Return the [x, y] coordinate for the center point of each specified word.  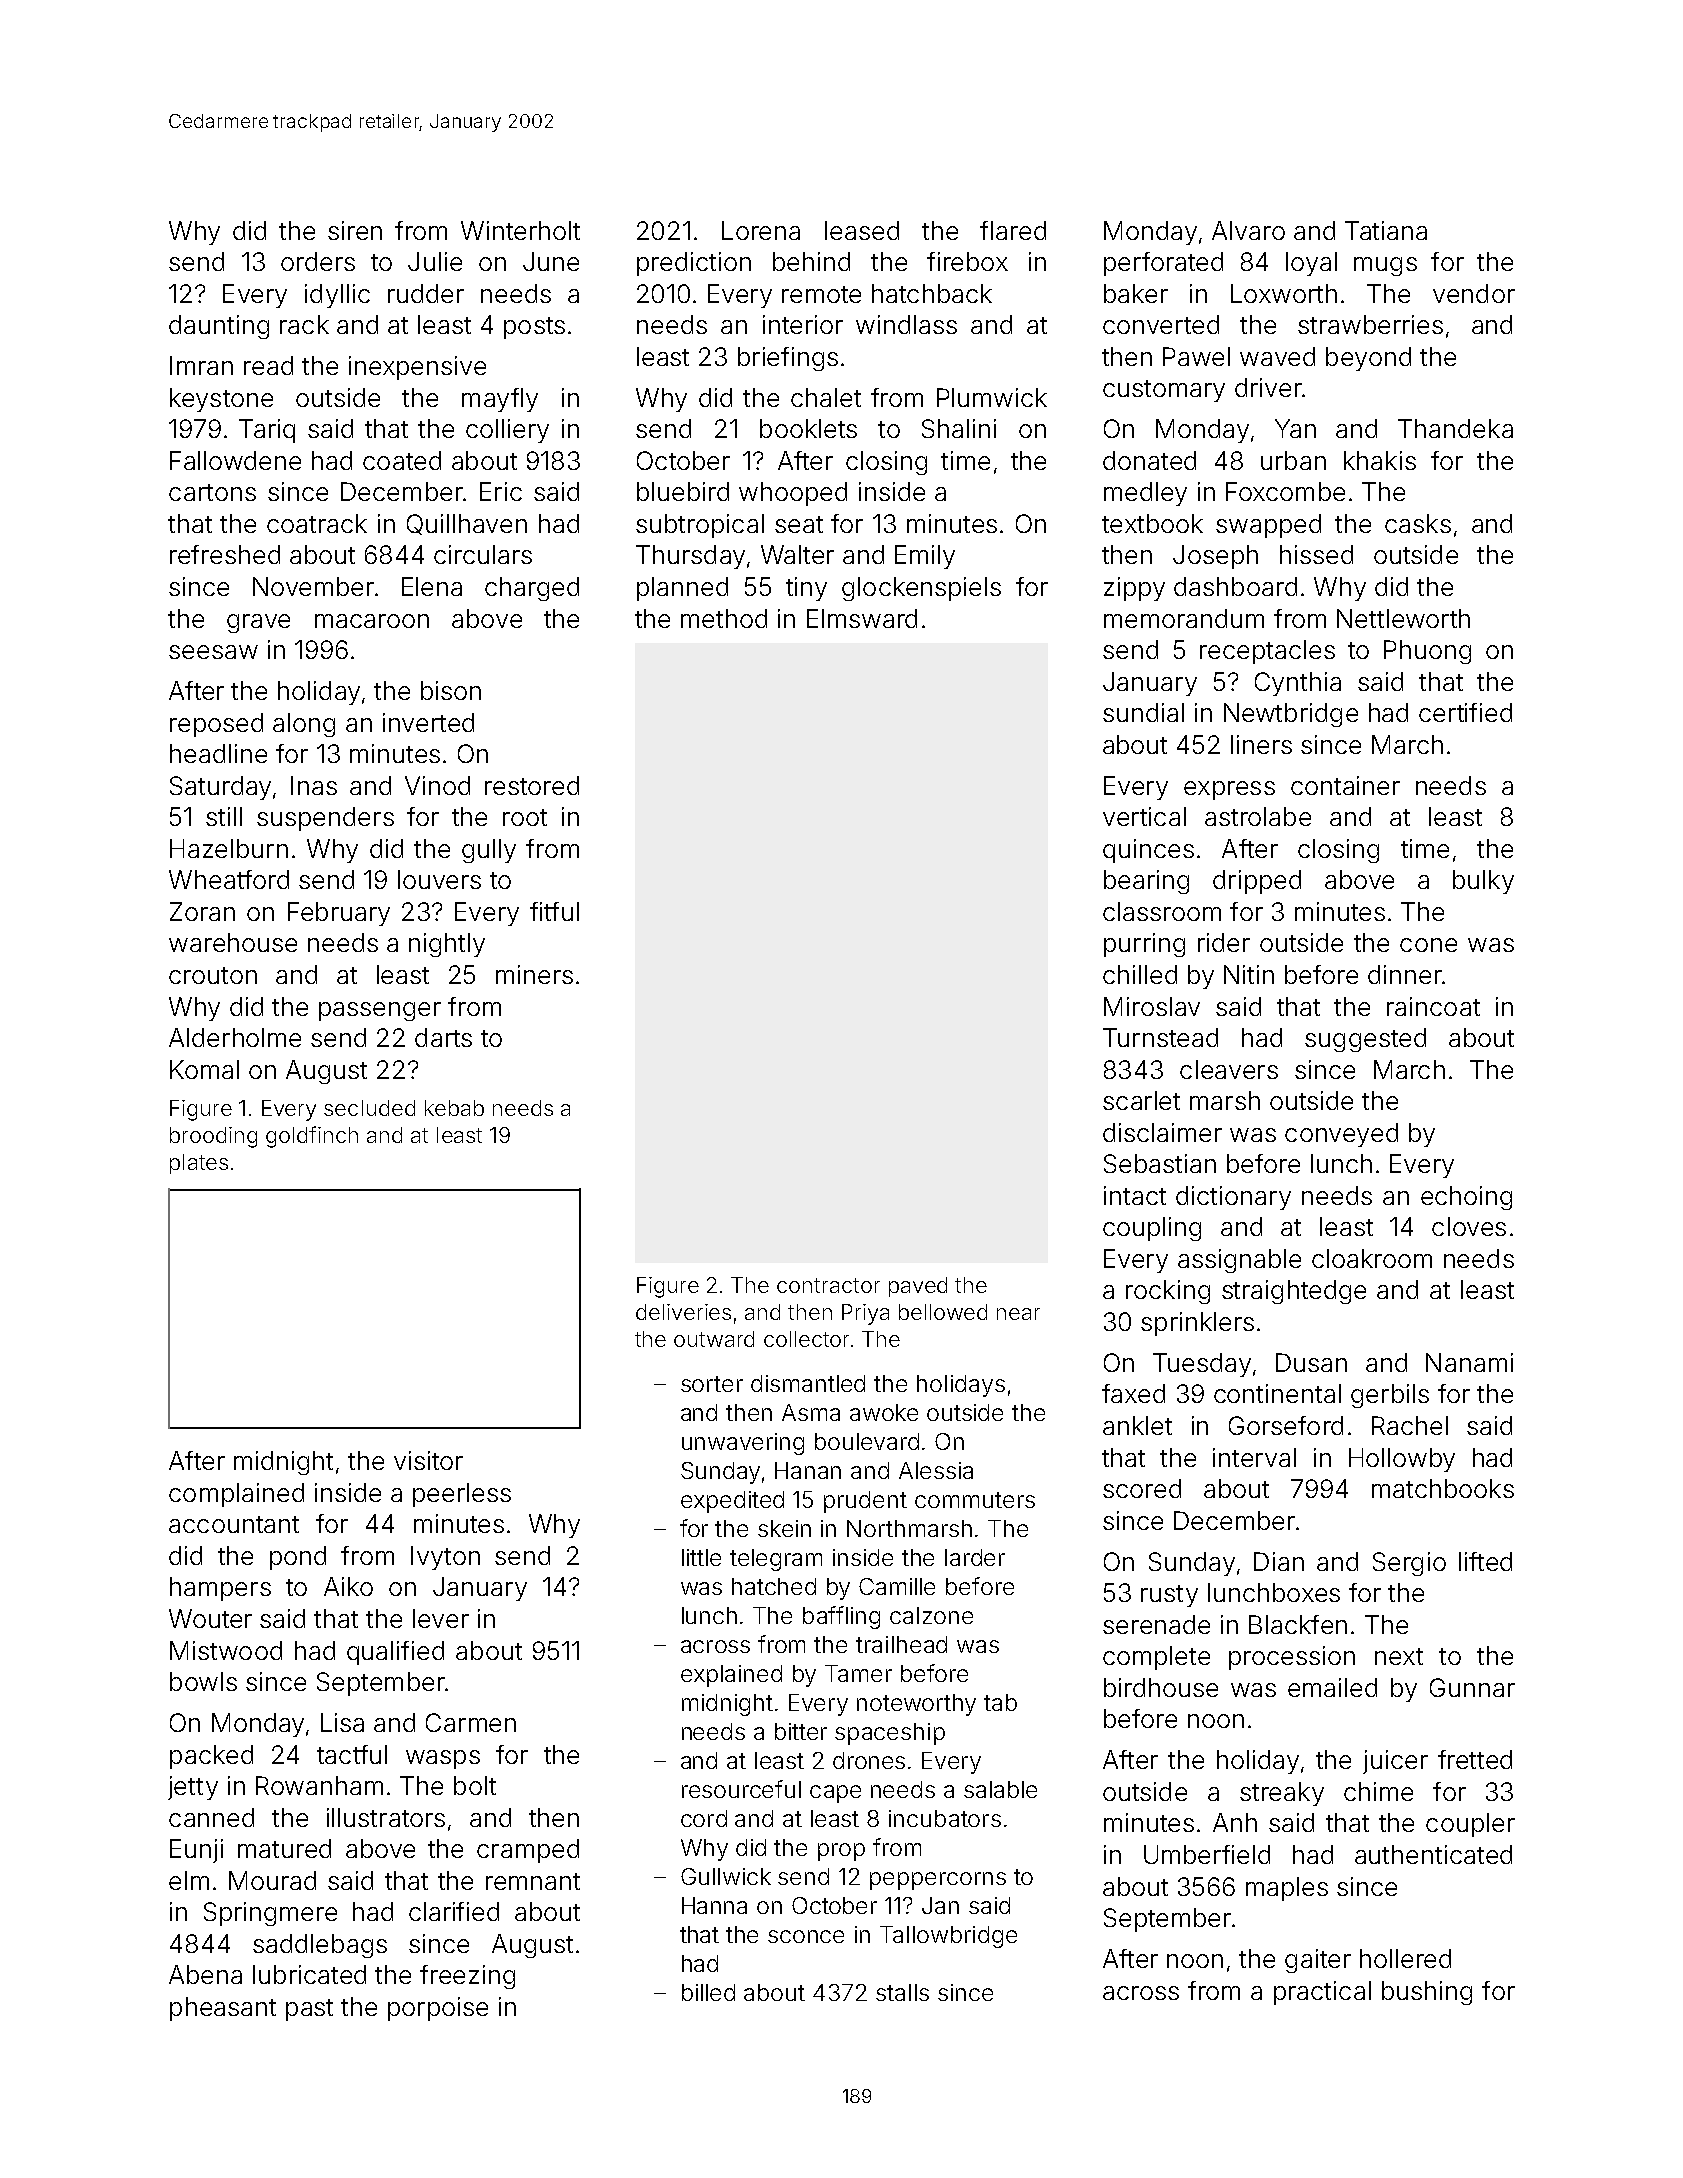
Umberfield [1207, 1854]
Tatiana [1386, 230]
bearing [1146, 882]
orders [318, 261]
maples [1287, 1889]
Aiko [348, 1586]
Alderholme [235, 1037]
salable [1000, 1789]
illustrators [386, 1817]
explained [731, 1676]
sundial [1143, 712]
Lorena [761, 230]
